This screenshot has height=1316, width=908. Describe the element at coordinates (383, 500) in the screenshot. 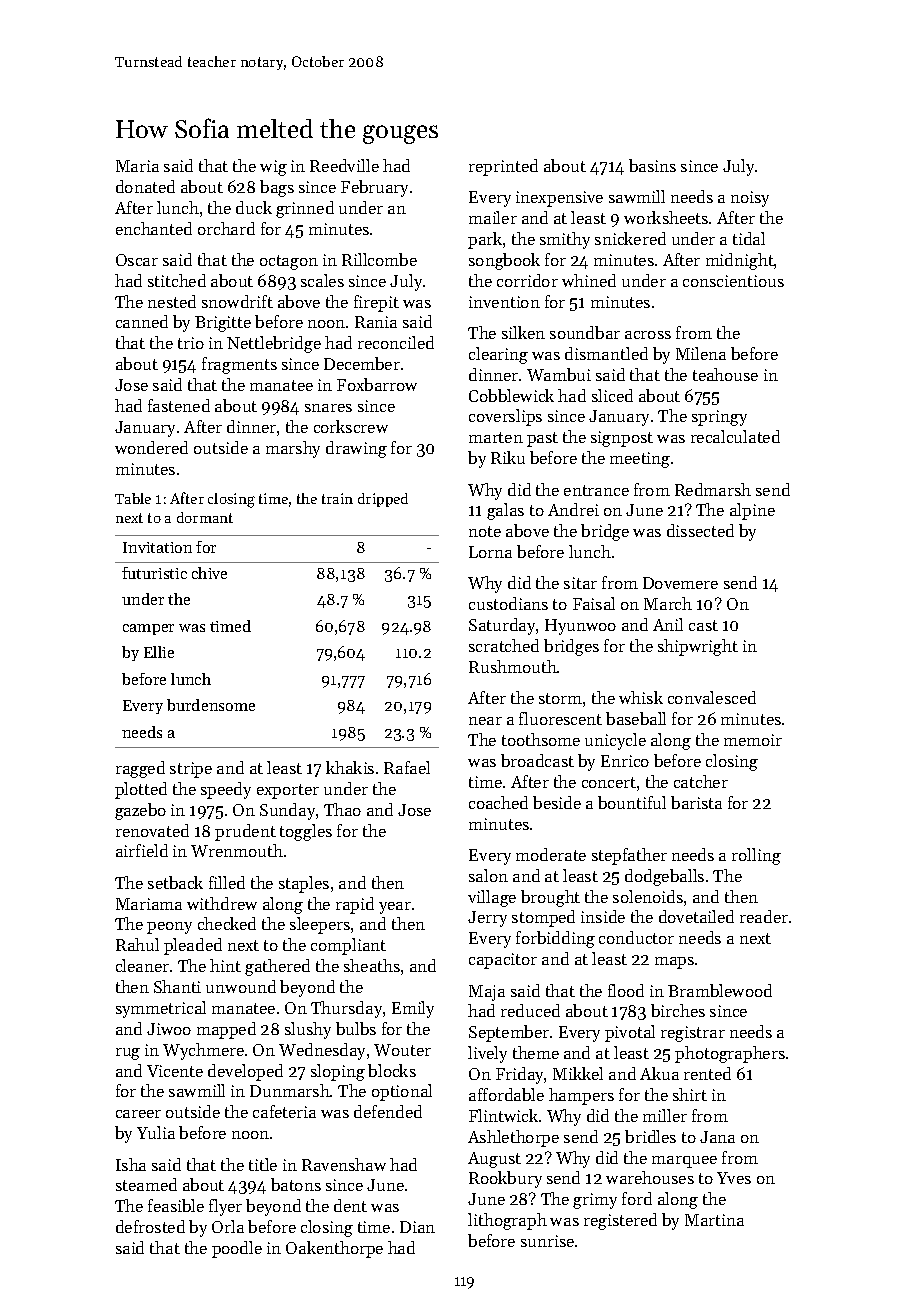

I see `dripped` at that location.
